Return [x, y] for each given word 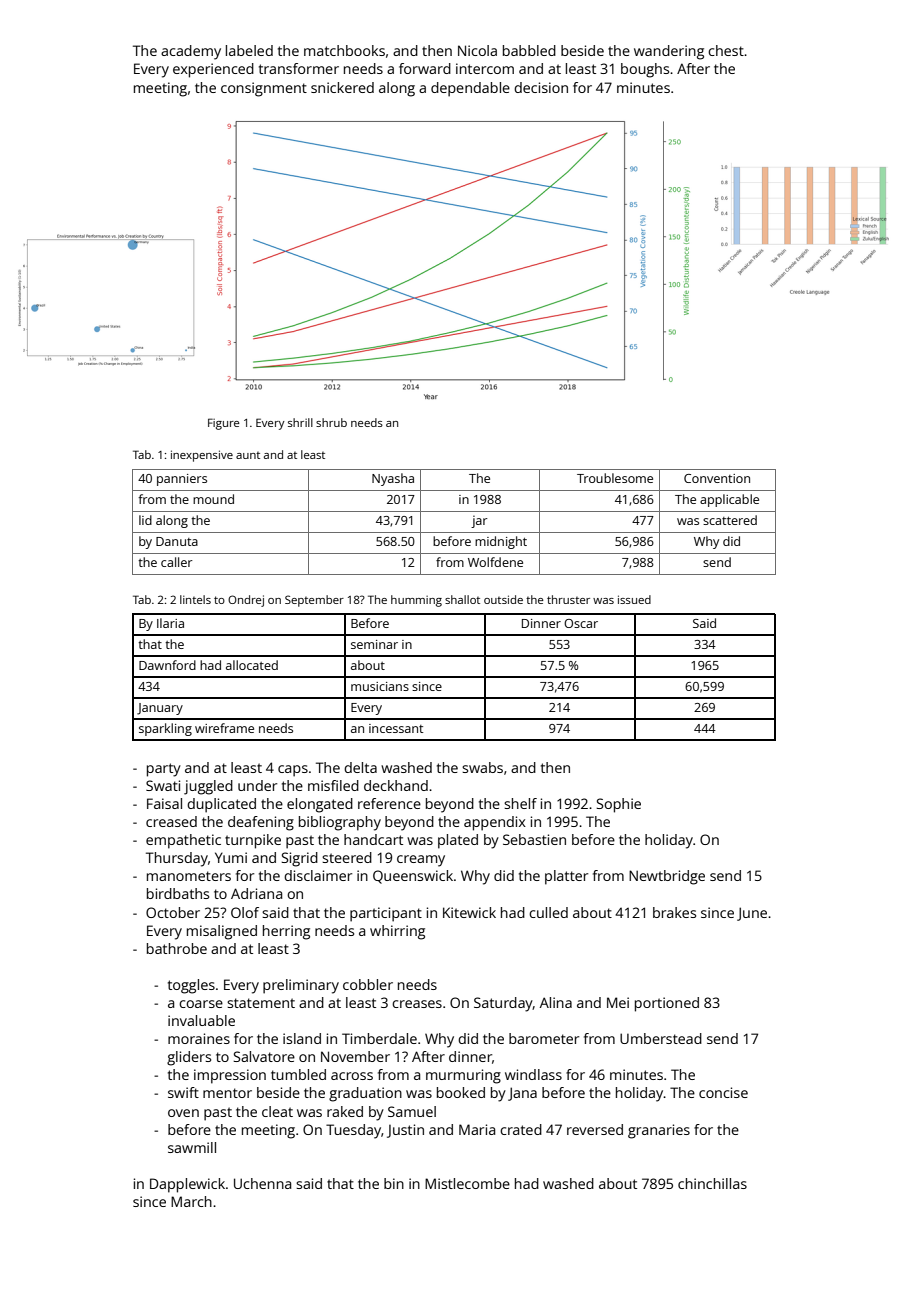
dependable [470, 89]
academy [191, 52]
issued [634, 599]
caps [293, 771]
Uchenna [262, 1183]
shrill [300, 422]
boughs [645, 70]
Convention [717, 478]
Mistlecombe [467, 1183]
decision [541, 87]
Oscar [581, 623]
